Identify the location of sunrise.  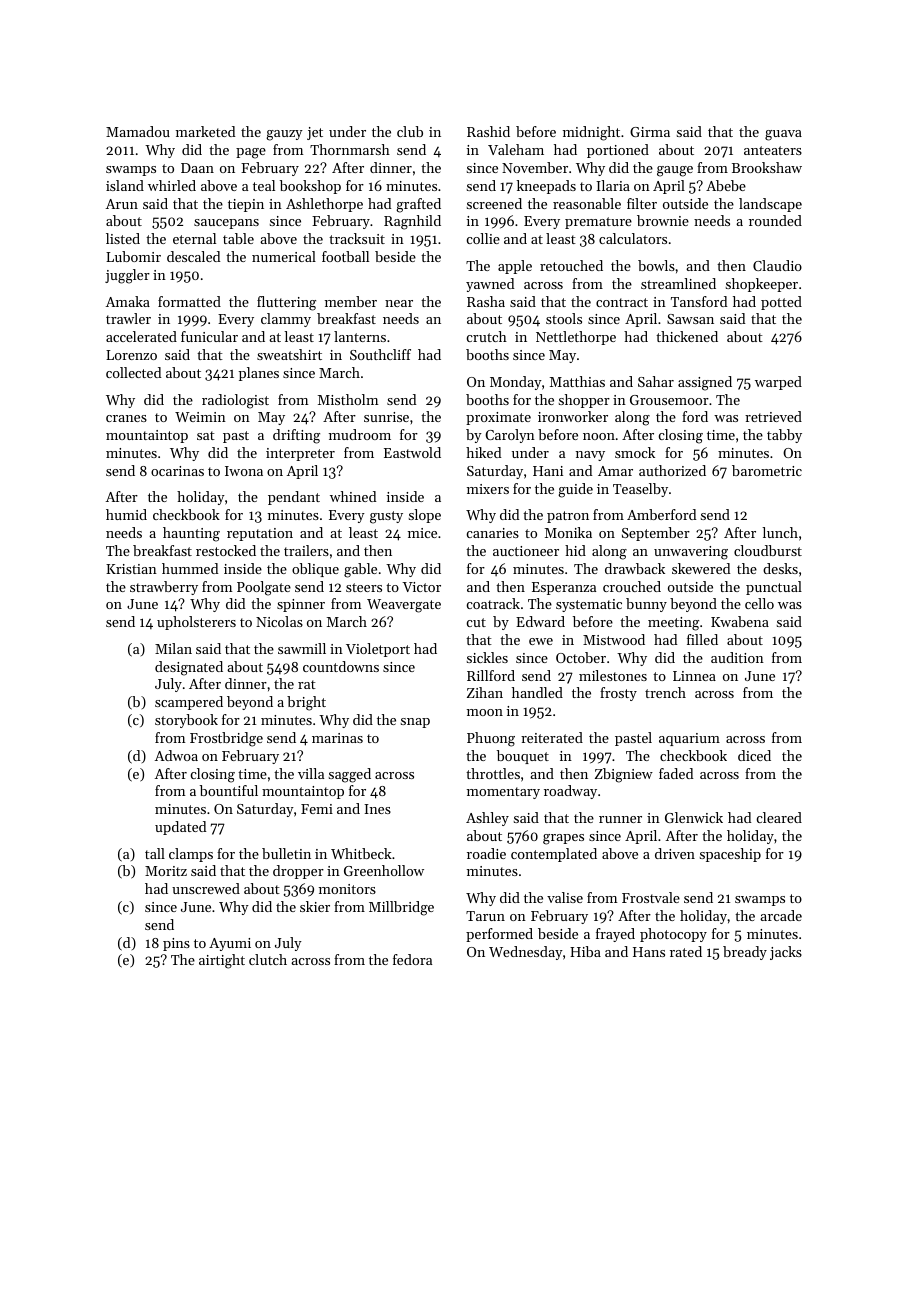
(386, 417).
